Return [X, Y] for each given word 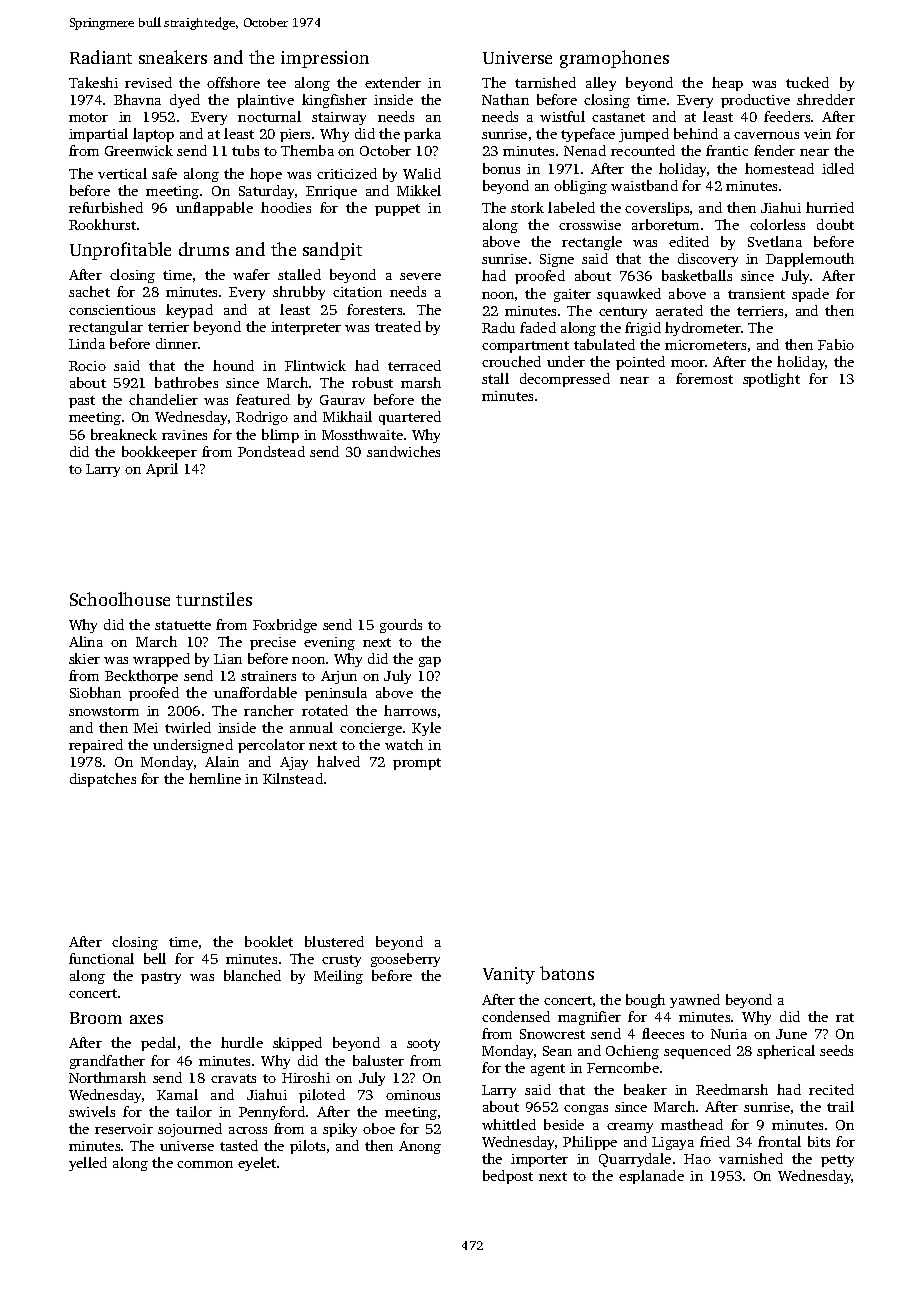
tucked [807, 82]
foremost [704, 378]
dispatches [103, 780]
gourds [401, 626]
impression [325, 59]
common [205, 1164]
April [162, 470]
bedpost [508, 1177]
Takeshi [93, 82]
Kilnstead [293, 778]
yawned [695, 1001]
